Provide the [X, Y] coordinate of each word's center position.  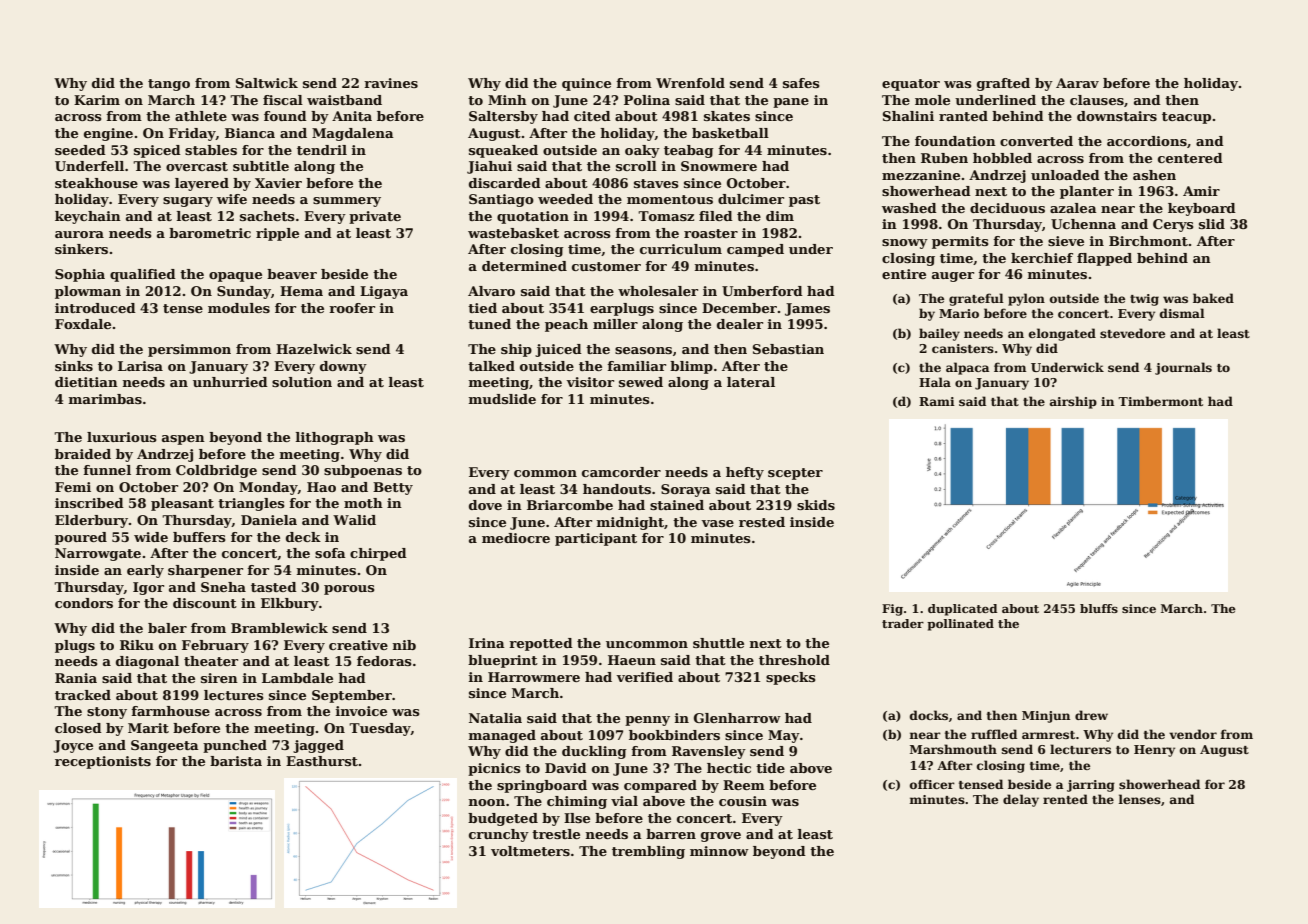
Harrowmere [534, 677]
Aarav [1077, 83]
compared [660, 786]
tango [169, 85]
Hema [301, 291]
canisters [963, 348]
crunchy [499, 835]
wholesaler [658, 291]
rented [1065, 799]
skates [727, 116]
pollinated [960, 625]
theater [211, 661]
